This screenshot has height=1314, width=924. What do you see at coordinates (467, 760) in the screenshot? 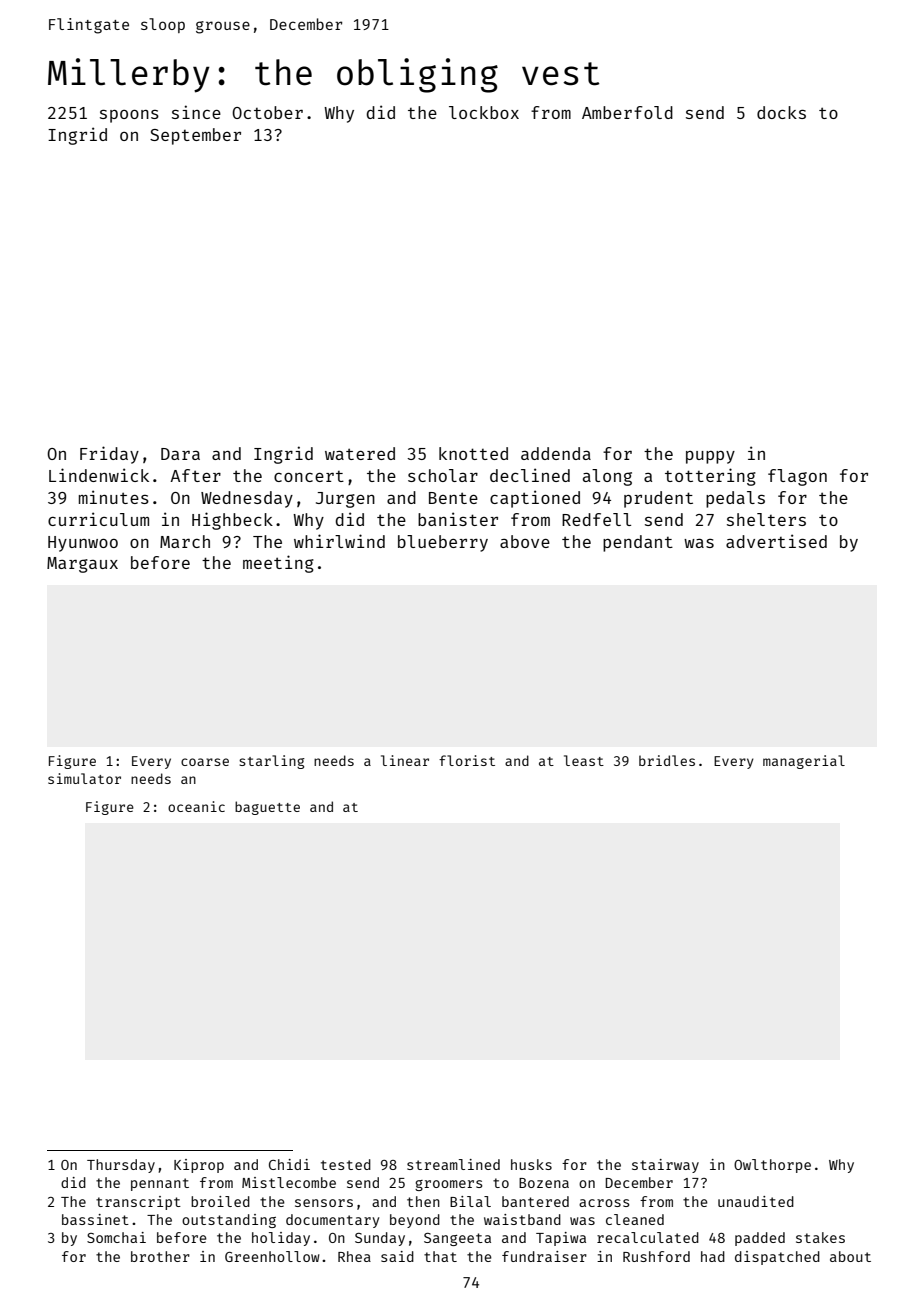
I see `florist` at bounding box center [467, 760].
